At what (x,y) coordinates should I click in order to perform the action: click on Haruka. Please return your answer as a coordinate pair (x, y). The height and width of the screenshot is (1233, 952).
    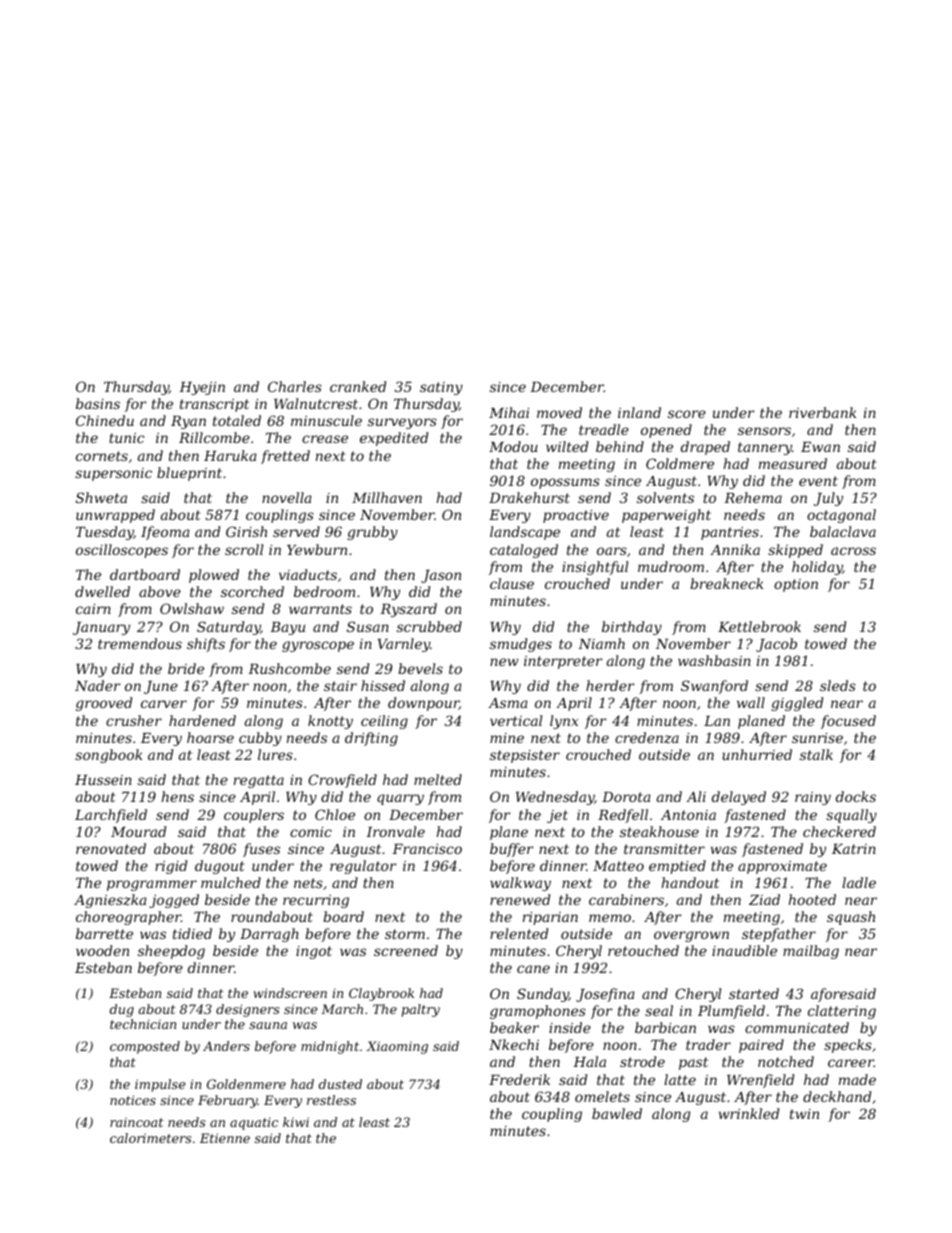
    Looking at the image, I should click on (230, 455).
